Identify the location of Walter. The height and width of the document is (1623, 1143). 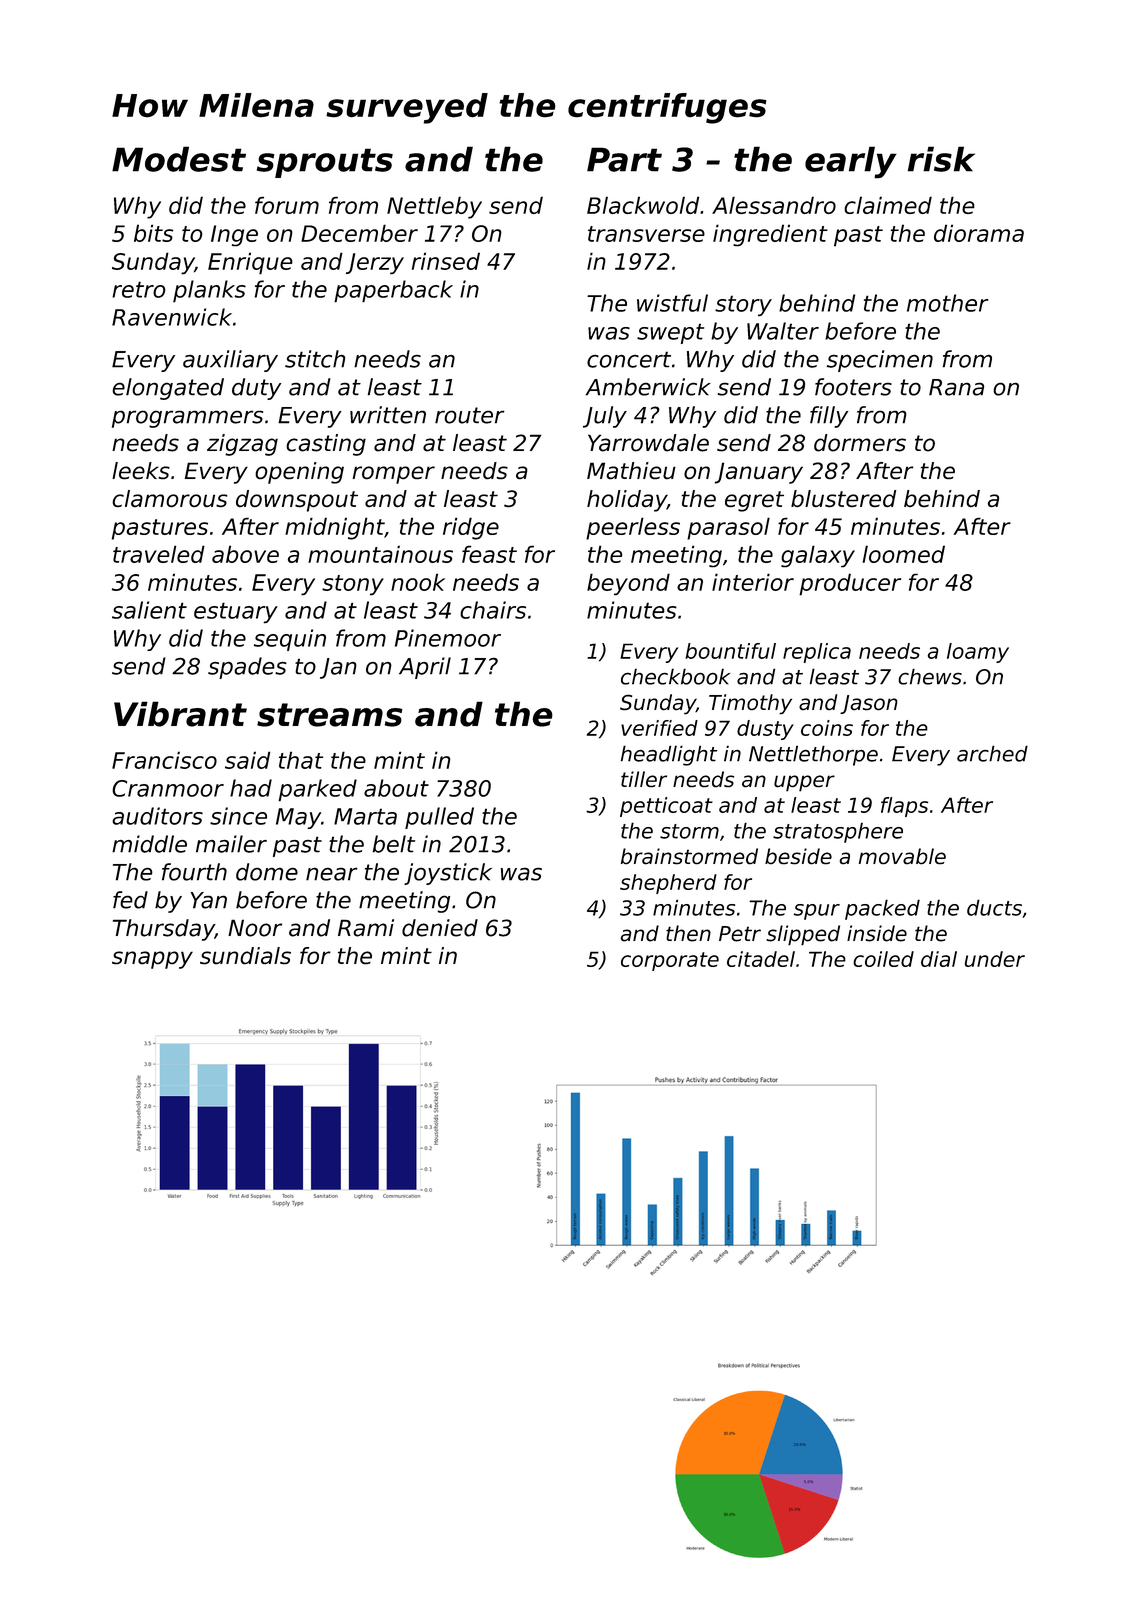
(783, 331).
